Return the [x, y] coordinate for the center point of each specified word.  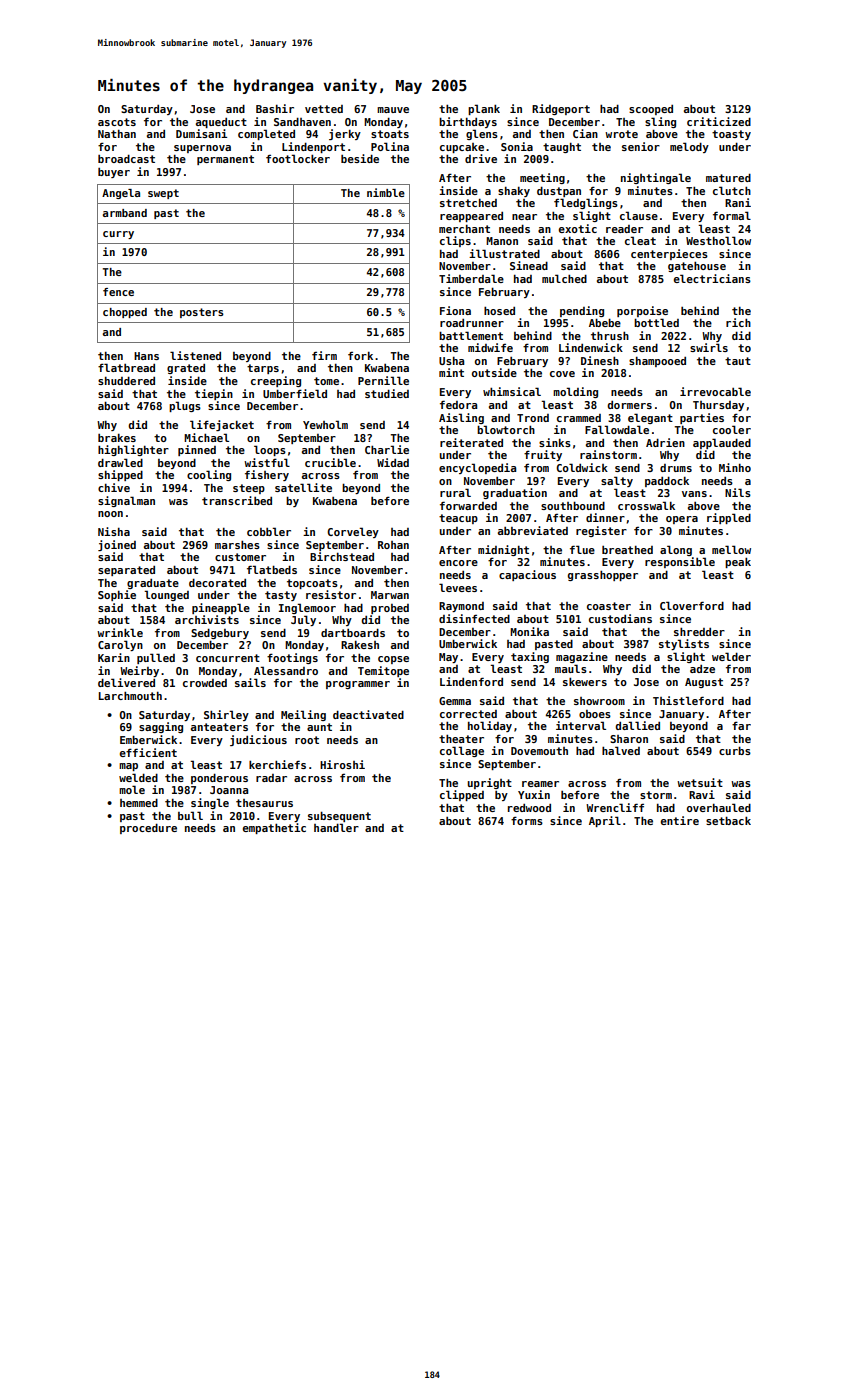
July [303, 620]
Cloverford [692, 605]
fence [118, 292]
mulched [564, 278]
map [128, 767]
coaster [609, 606]
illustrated [504, 253]
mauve [393, 110]
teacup [458, 519]
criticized [719, 121]
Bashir [275, 108]
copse [393, 660]
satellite [303, 487]
